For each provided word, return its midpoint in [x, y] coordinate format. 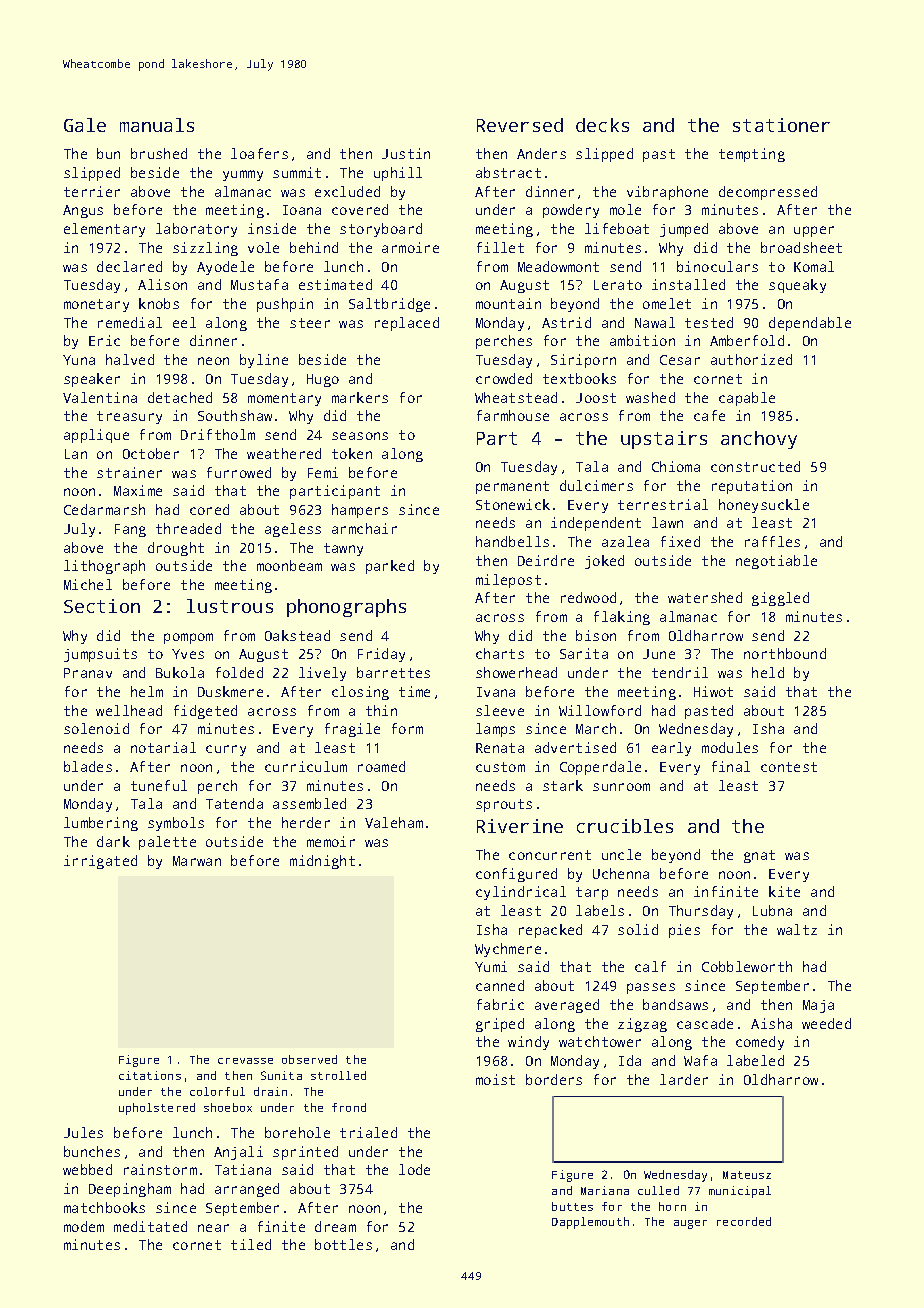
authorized [751, 359]
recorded [744, 1221]
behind [314, 247]
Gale [85, 125]
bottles [343, 1244]
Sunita [281, 1075]
